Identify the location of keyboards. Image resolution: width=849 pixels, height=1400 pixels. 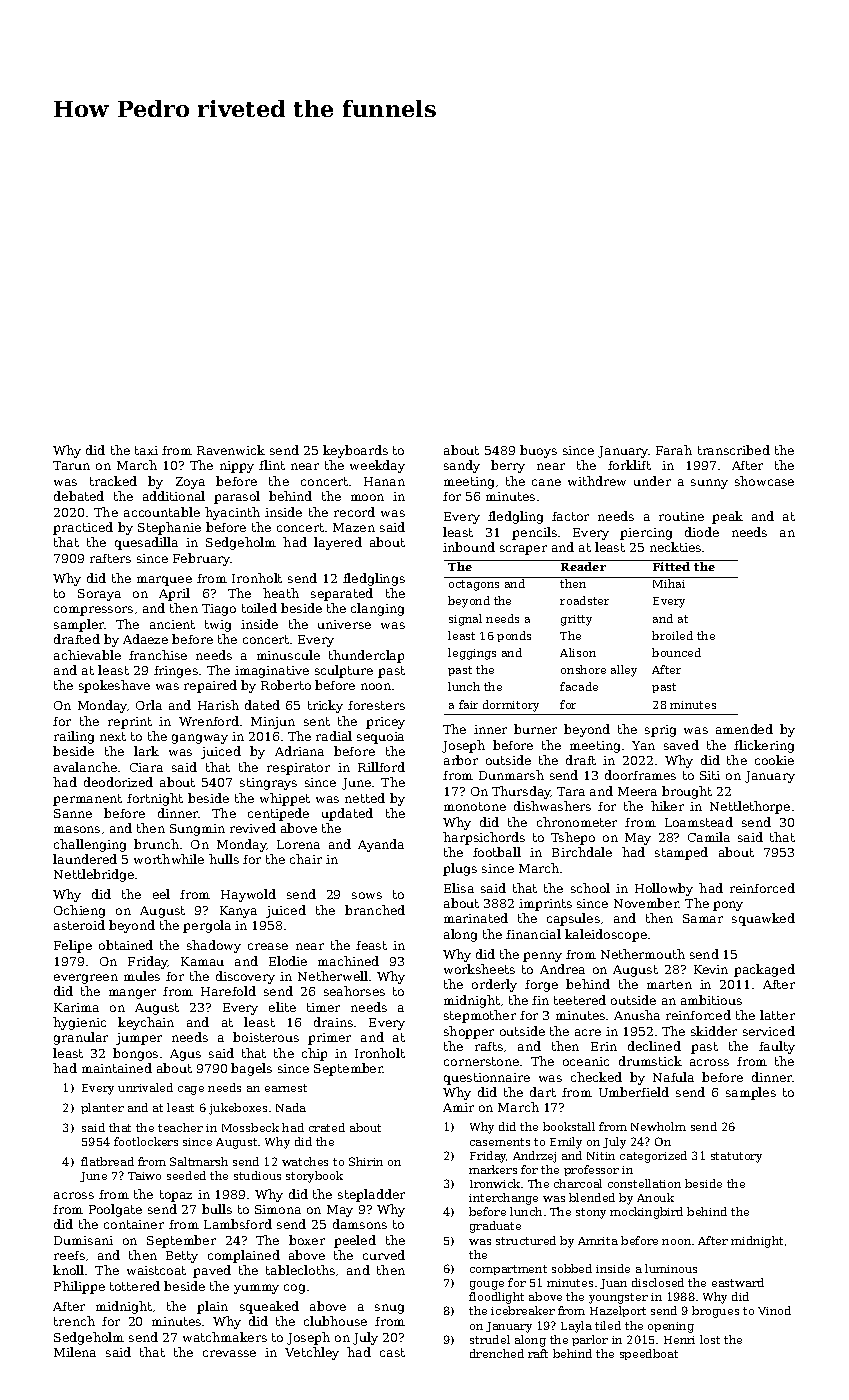
(355, 451).
